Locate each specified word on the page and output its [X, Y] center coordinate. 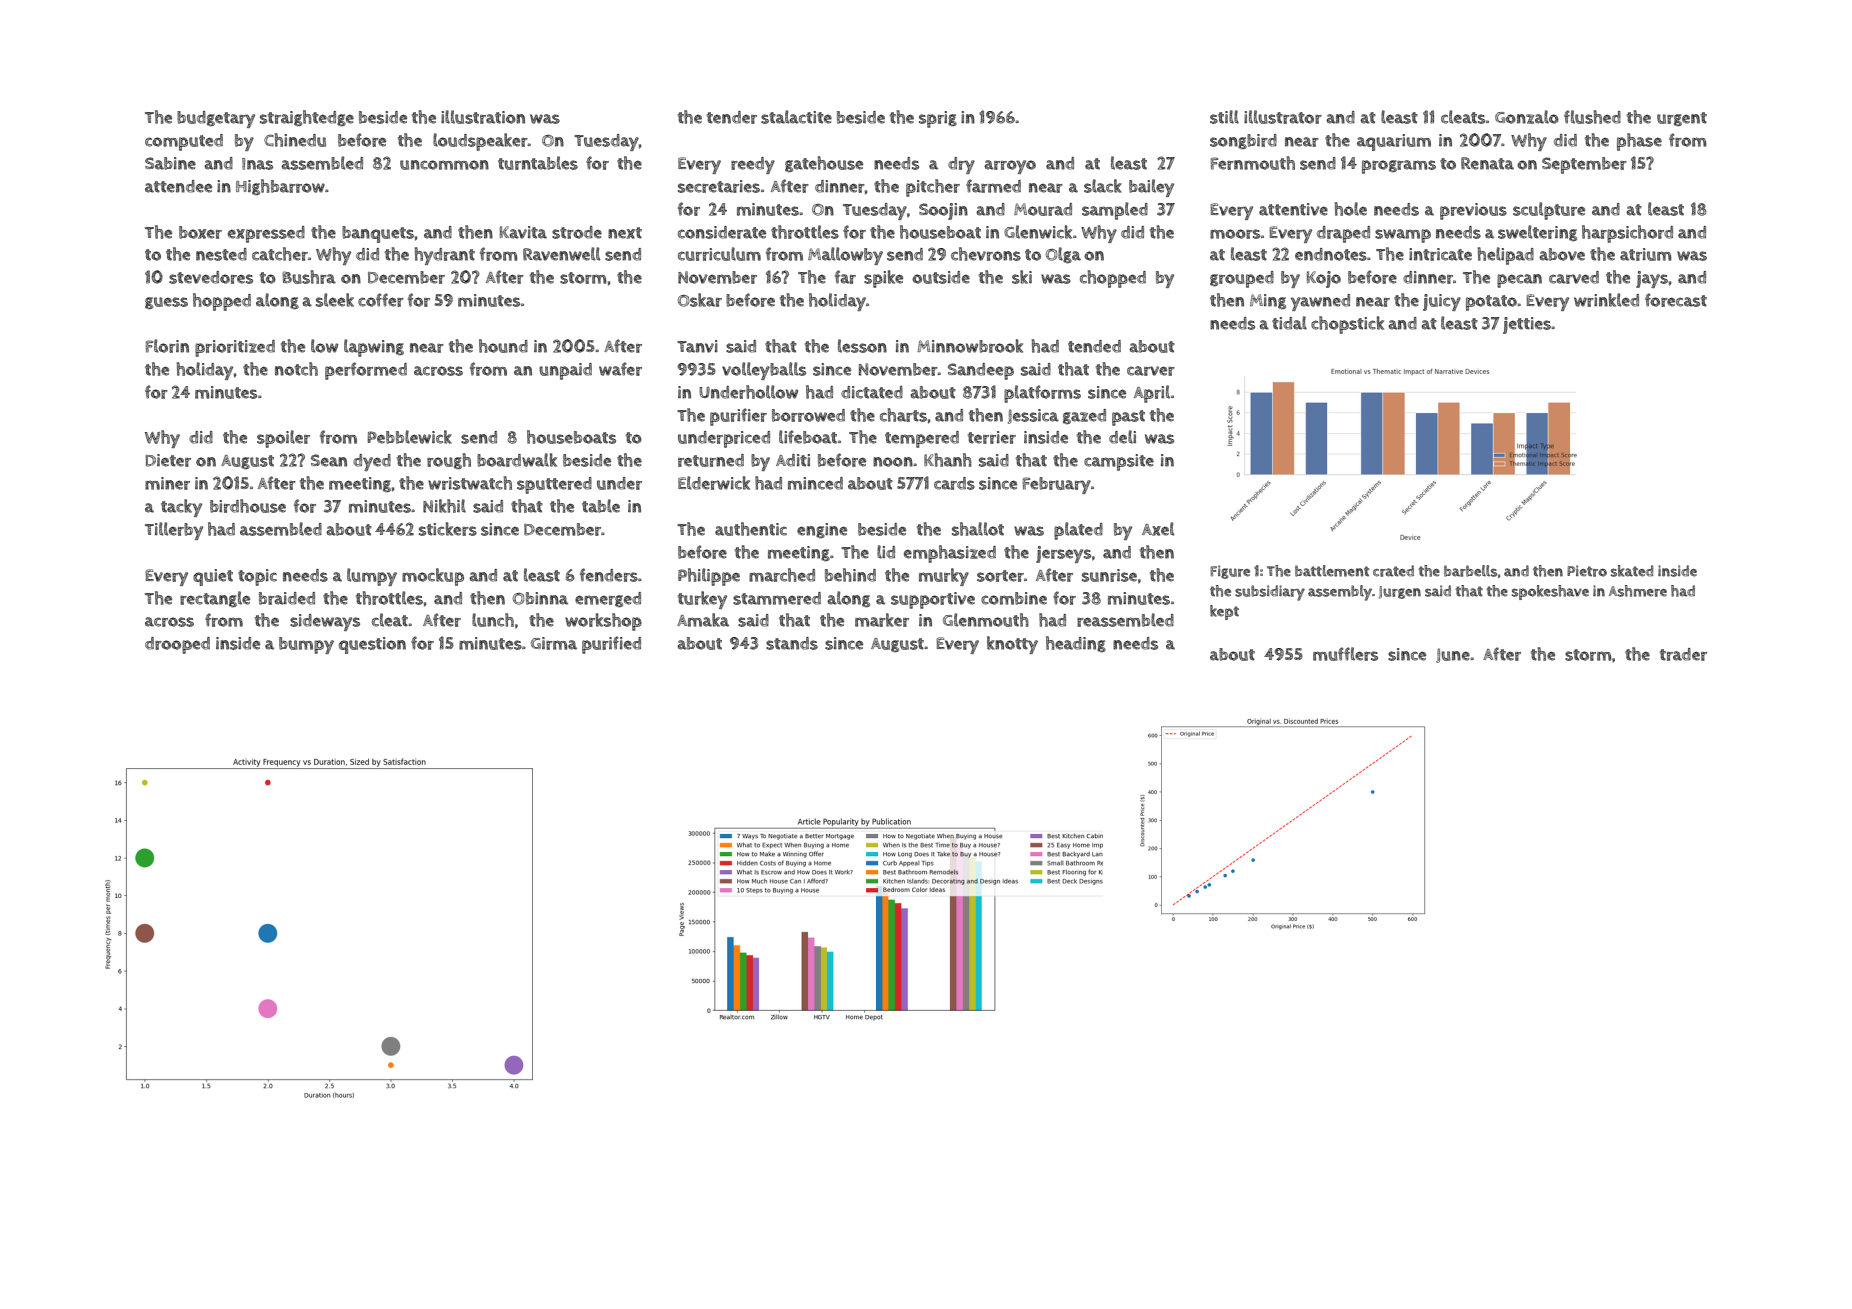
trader [1683, 654]
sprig [938, 119]
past [1128, 418]
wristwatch [470, 483]
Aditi [793, 460]
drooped [177, 645]
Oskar [700, 300]
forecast [1676, 300]
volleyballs [764, 371]
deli [1122, 437]
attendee [178, 186]
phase [1639, 142]
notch [296, 369]
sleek [335, 300]
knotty [1012, 645]
